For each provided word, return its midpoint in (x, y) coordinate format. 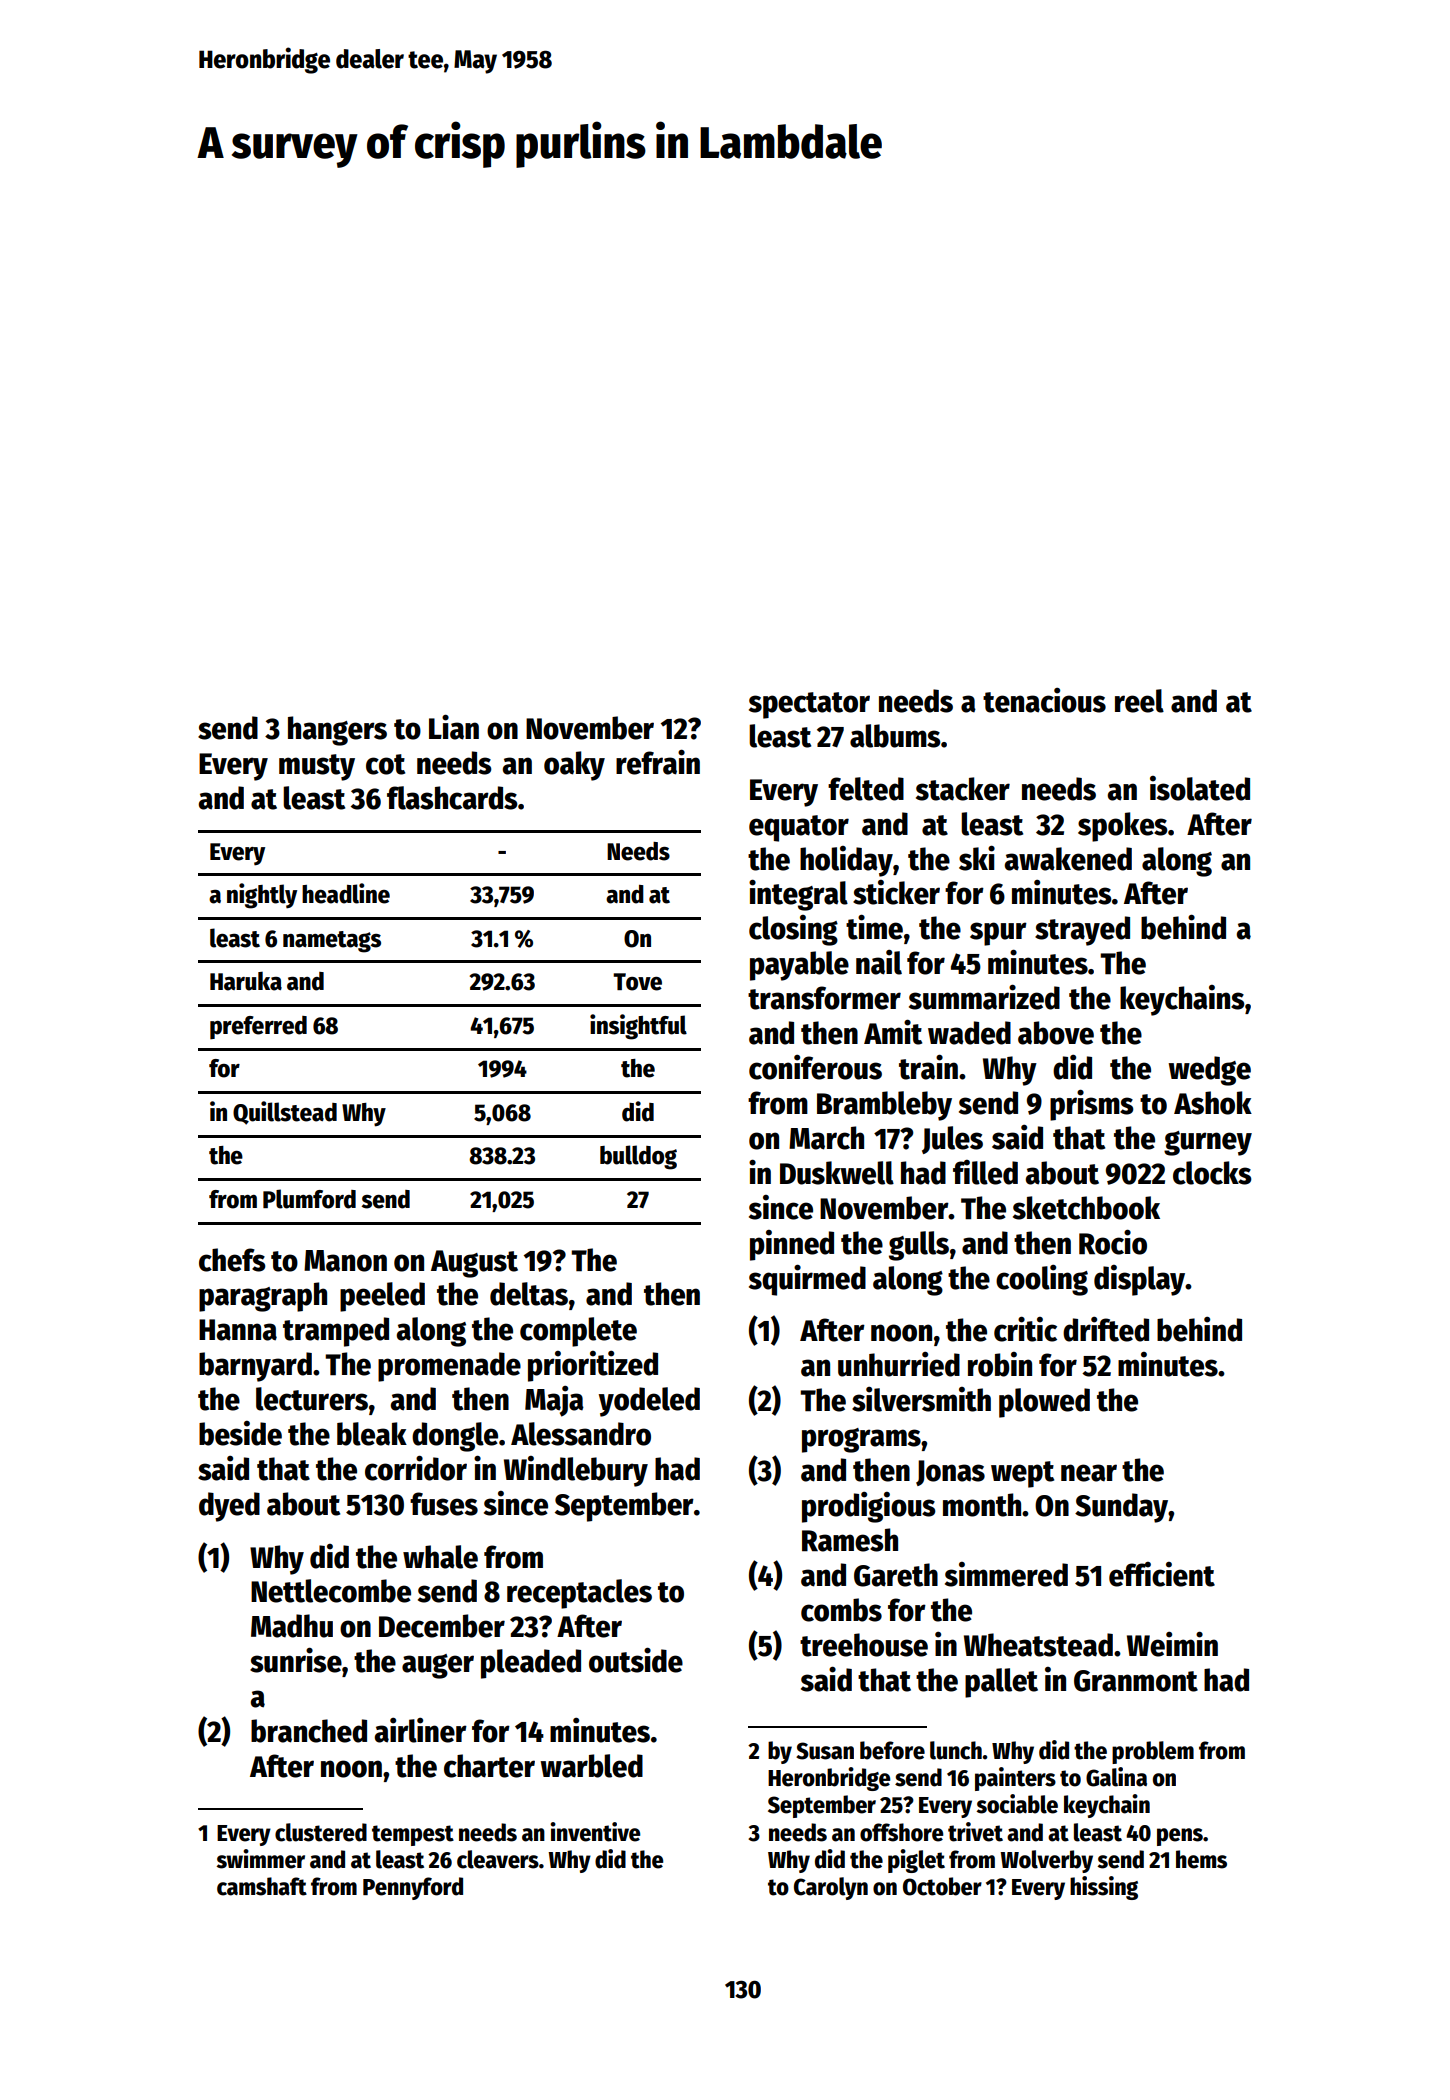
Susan (825, 1751)
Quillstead (285, 1113)
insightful (638, 1027)
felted (866, 789)
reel (1139, 701)
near (1089, 1473)
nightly (262, 896)
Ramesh (850, 1540)
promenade (449, 1367)
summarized (984, 997)
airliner (420, 1730)
